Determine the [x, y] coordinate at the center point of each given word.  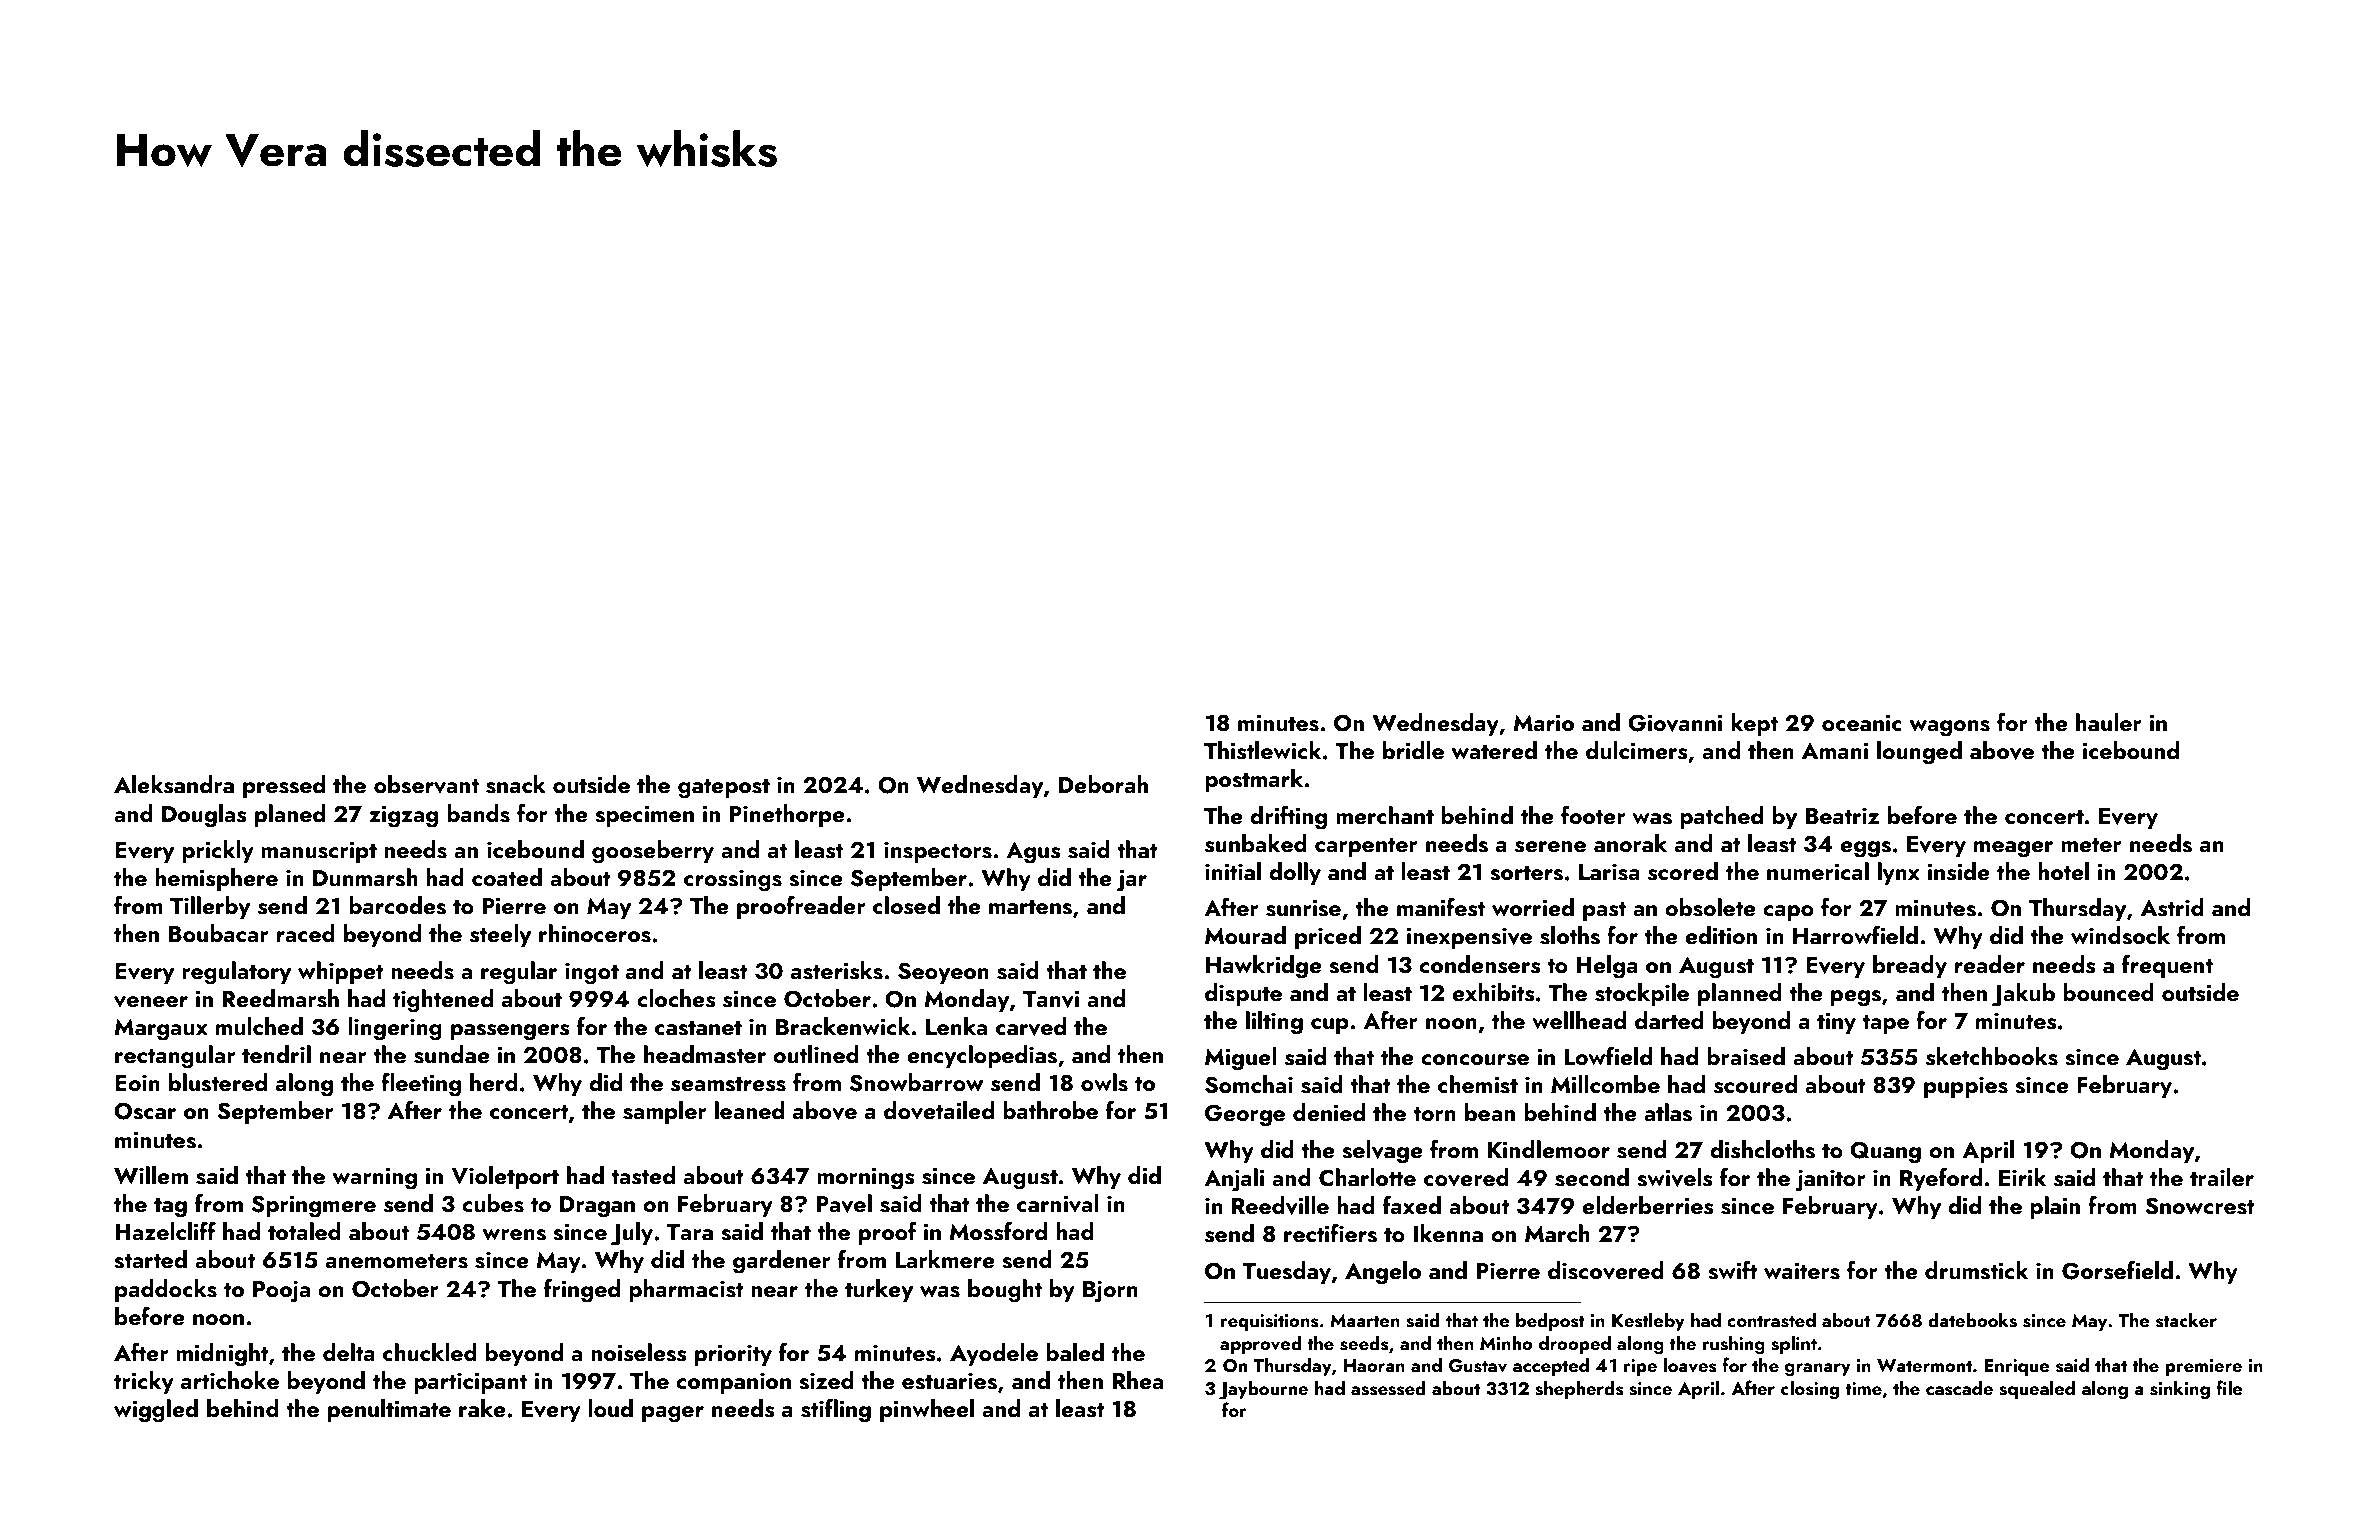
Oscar [145, 1111]
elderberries [1647, 1205]
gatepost [724, 789]
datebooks [1972, 1320]
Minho [1506, 1342]
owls [1104, 1082]
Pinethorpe [787, 815]
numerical [1818, 871]
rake [482, 1408]
